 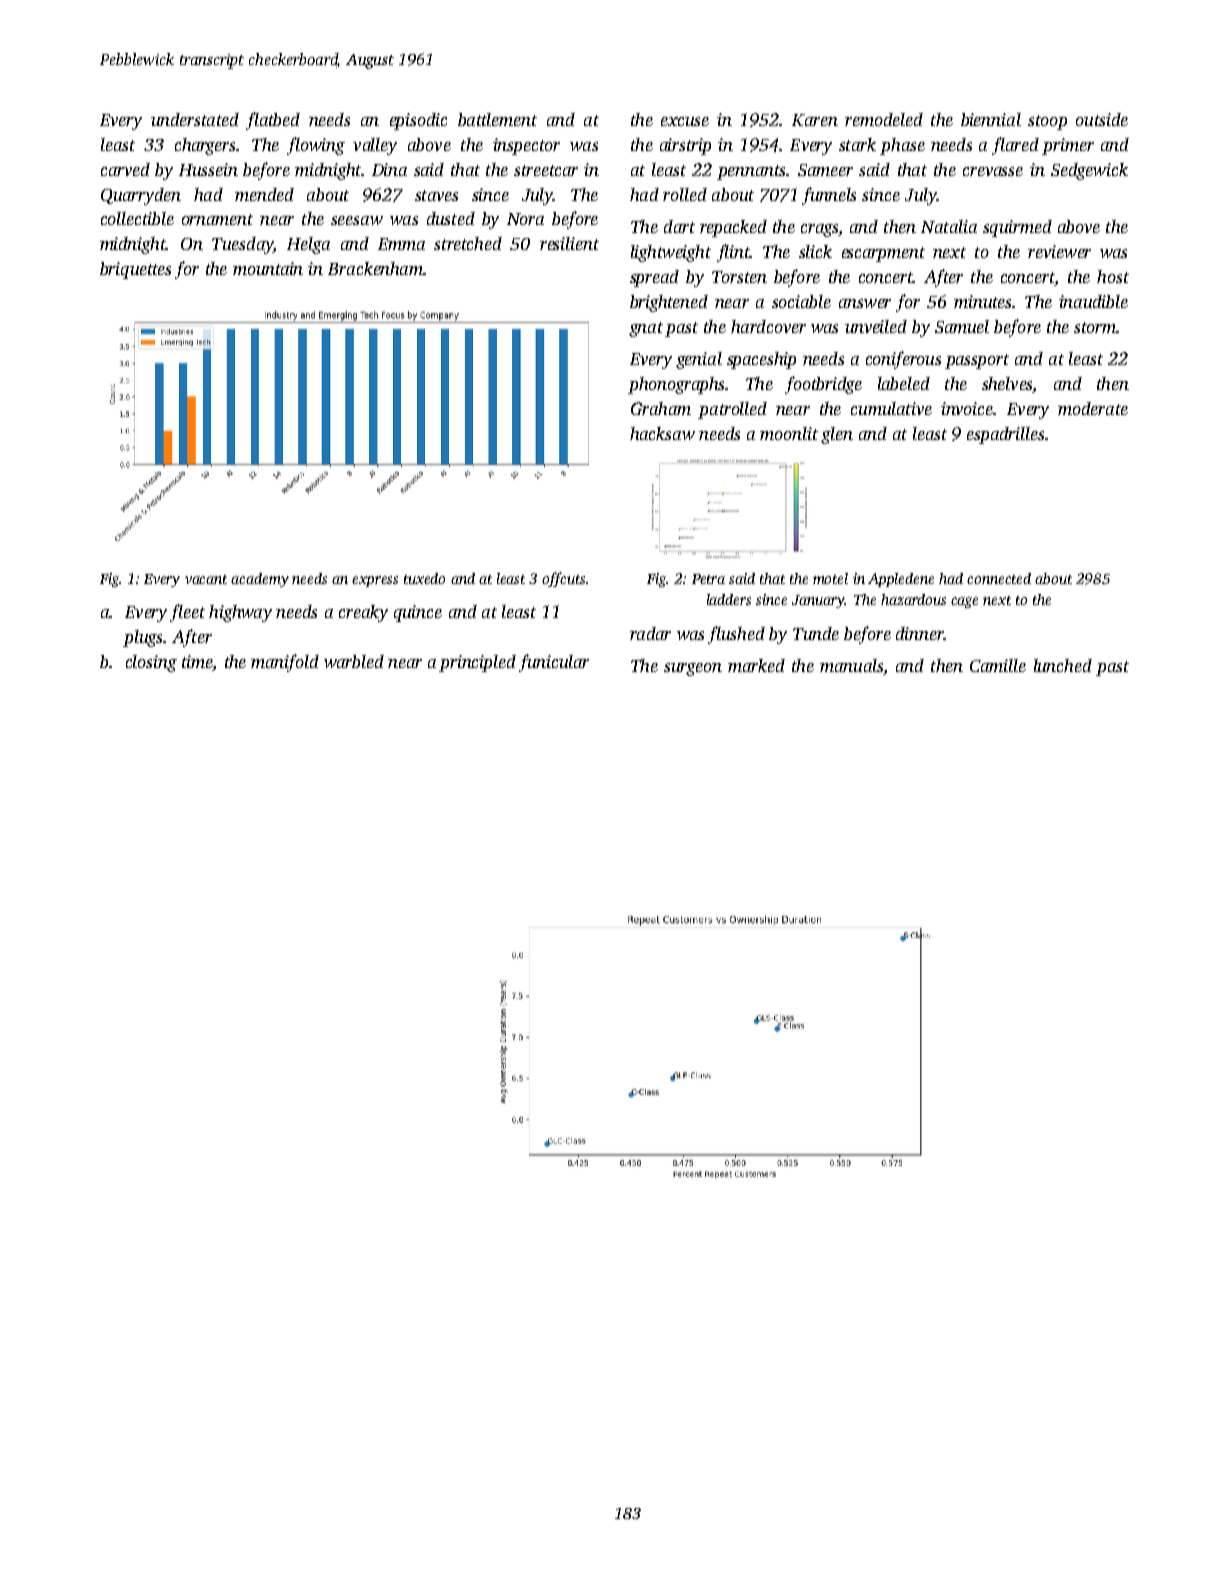 I want to click on repacked, so click(x=733, y=228).
